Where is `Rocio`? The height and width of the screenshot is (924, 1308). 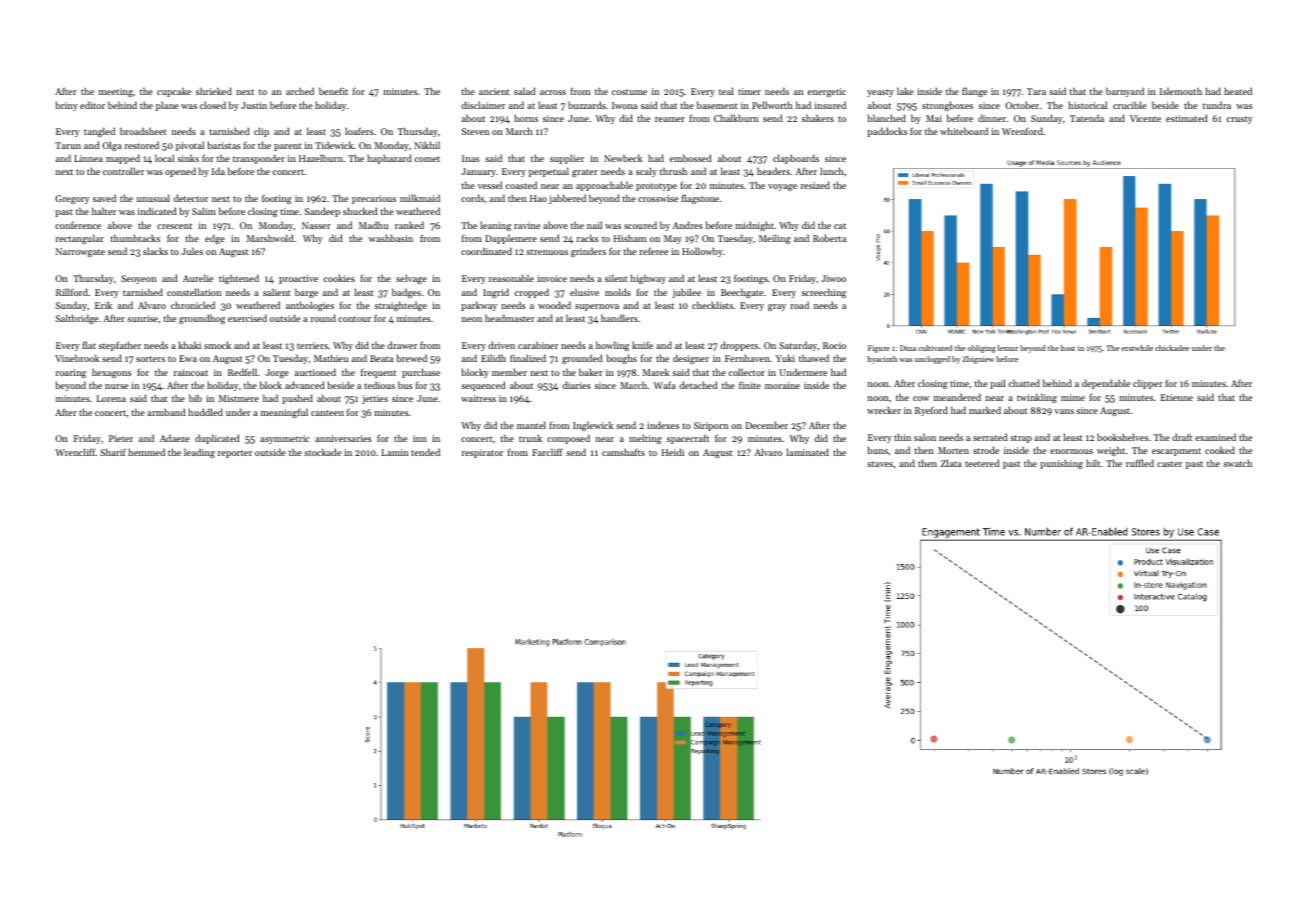 Rocio is located at coordinates (834, 345).
